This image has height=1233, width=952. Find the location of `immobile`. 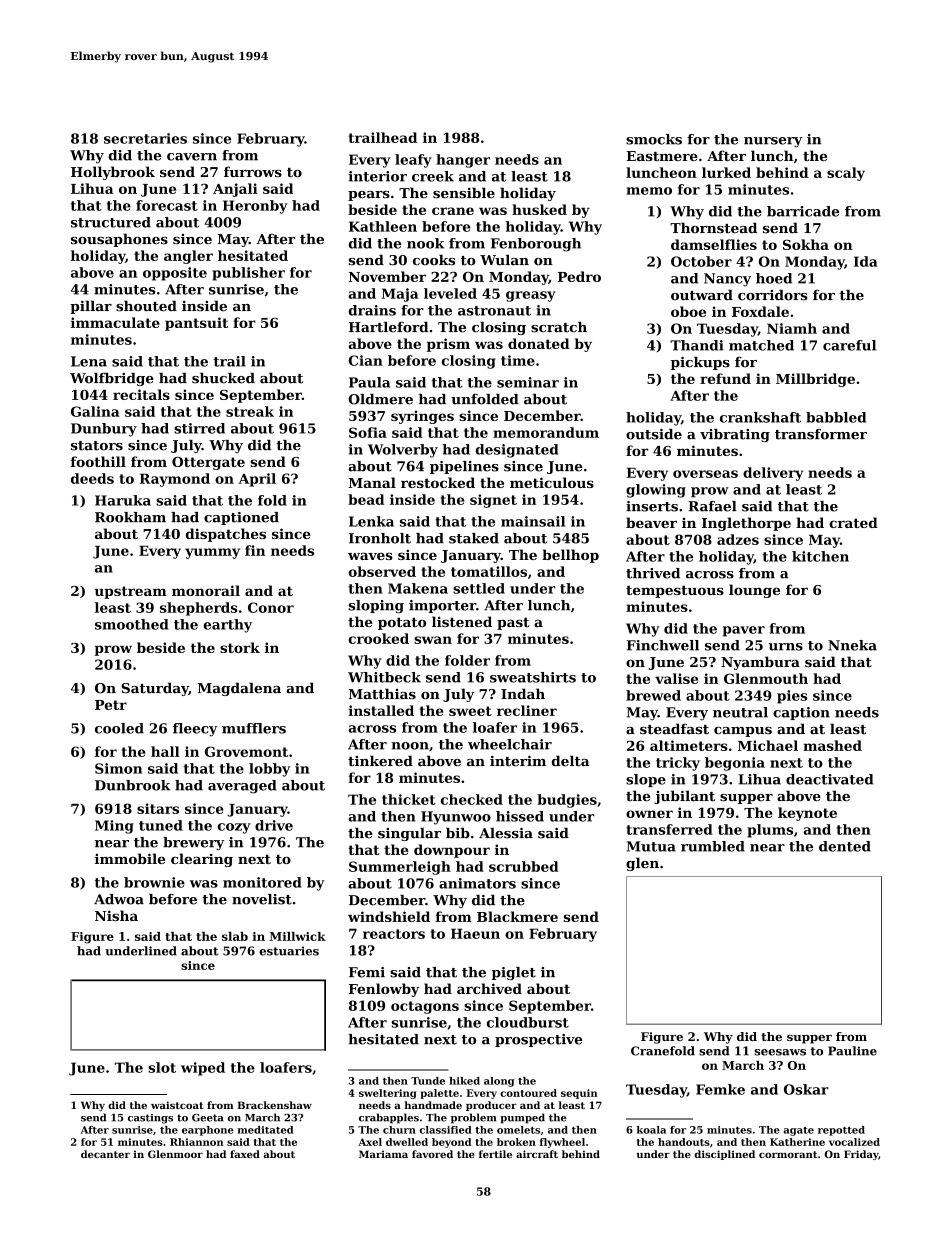

immobile is located at coordinates (130, 858).
